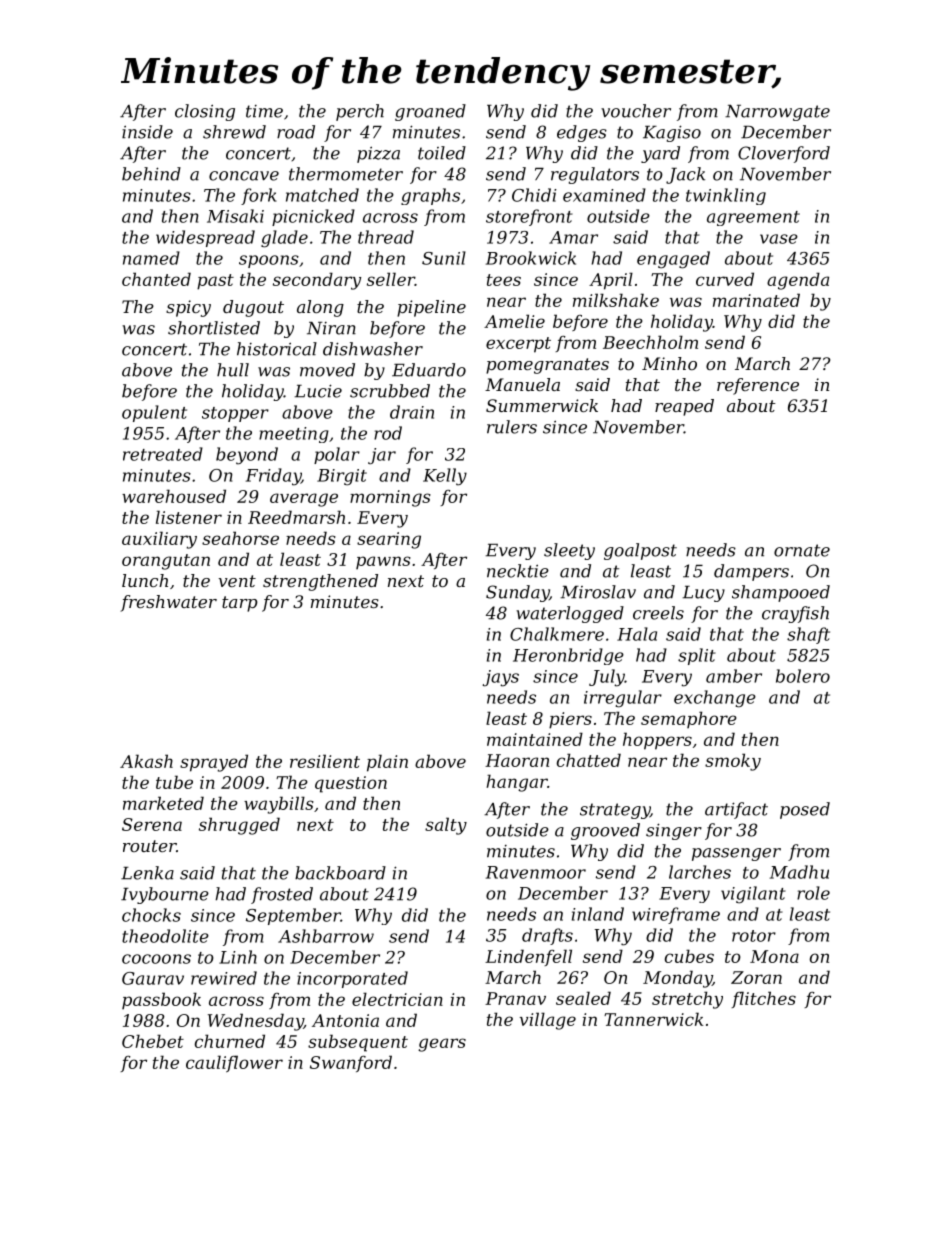 Image resolution: width=952 pixels, height=1233 pixels. What do you see at coordinates (360, 112) in the screenshot?
I see `perch` at bounding box center [360, 112].
